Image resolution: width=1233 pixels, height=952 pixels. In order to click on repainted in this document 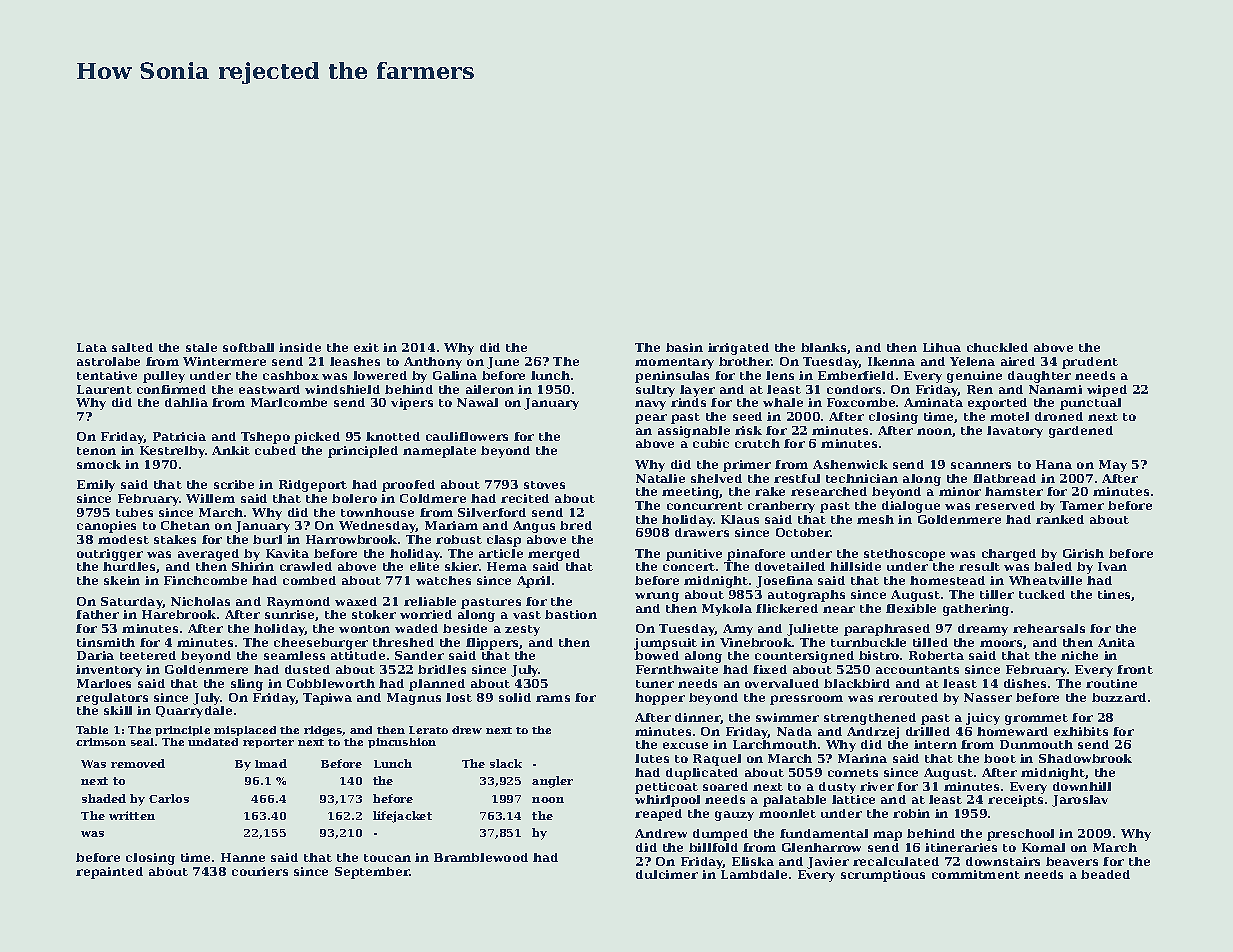, I will do `click(109, 873)`.
